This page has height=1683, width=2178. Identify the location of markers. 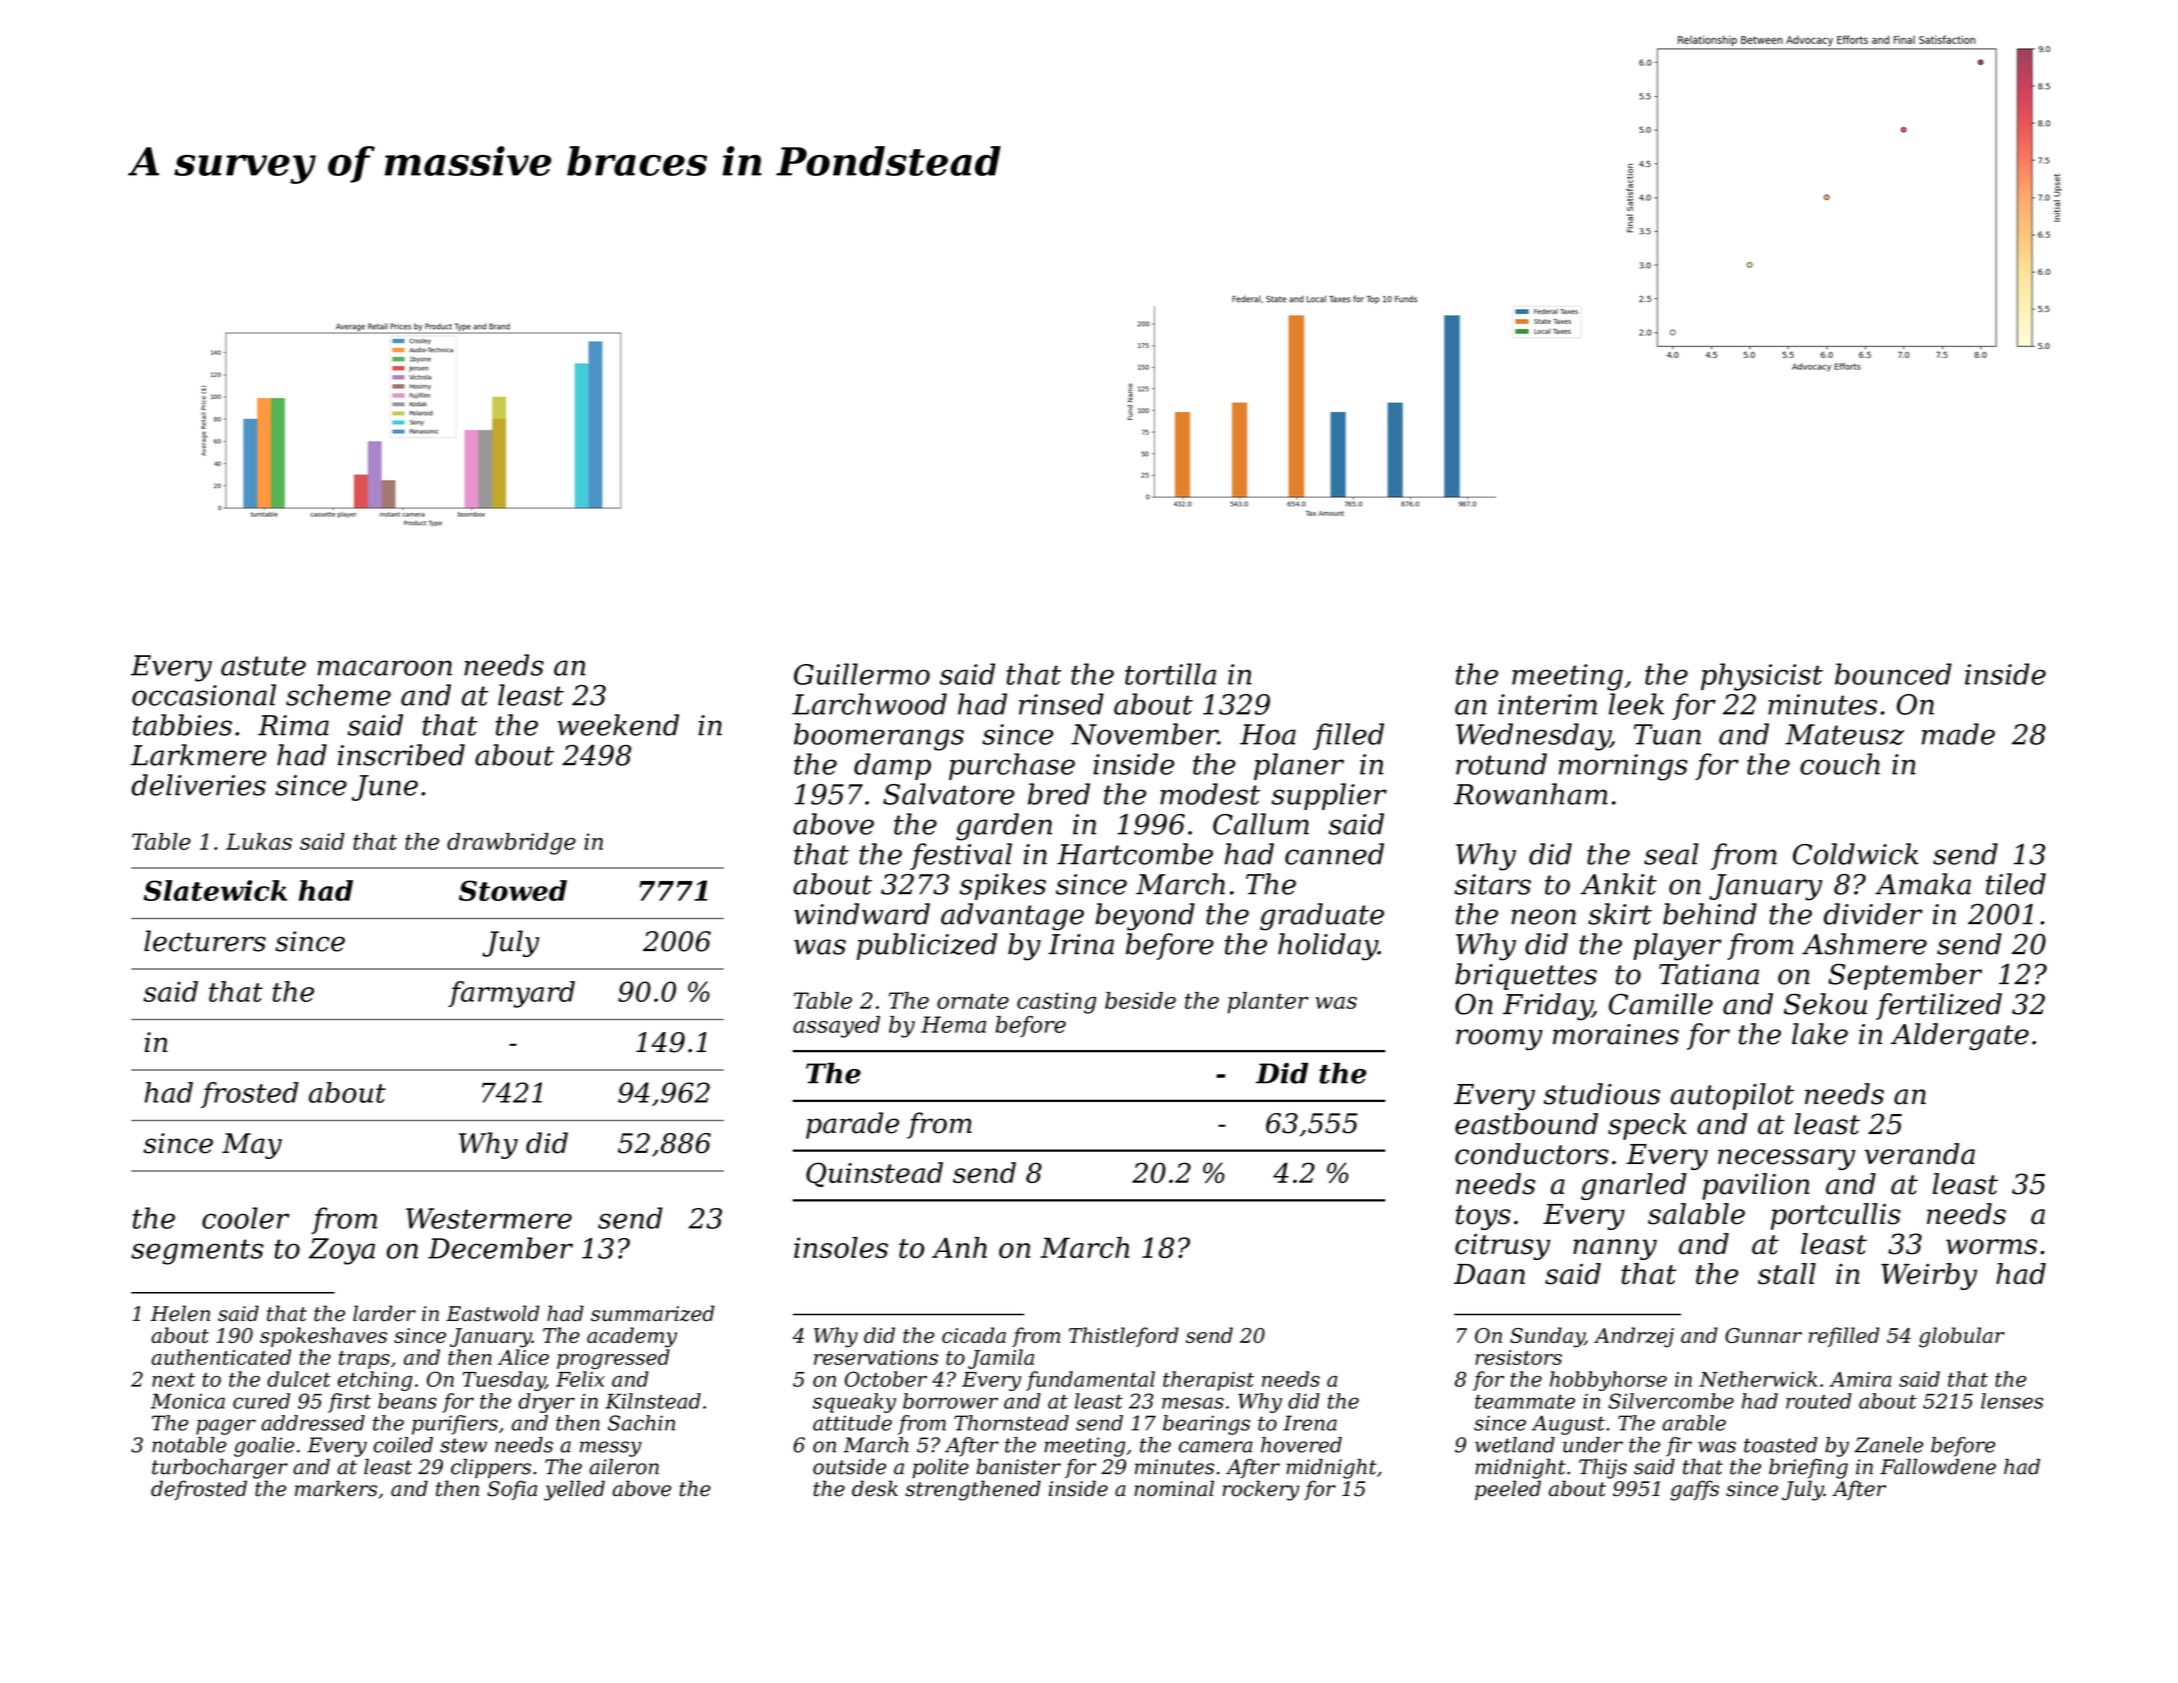
(336, 1488).
